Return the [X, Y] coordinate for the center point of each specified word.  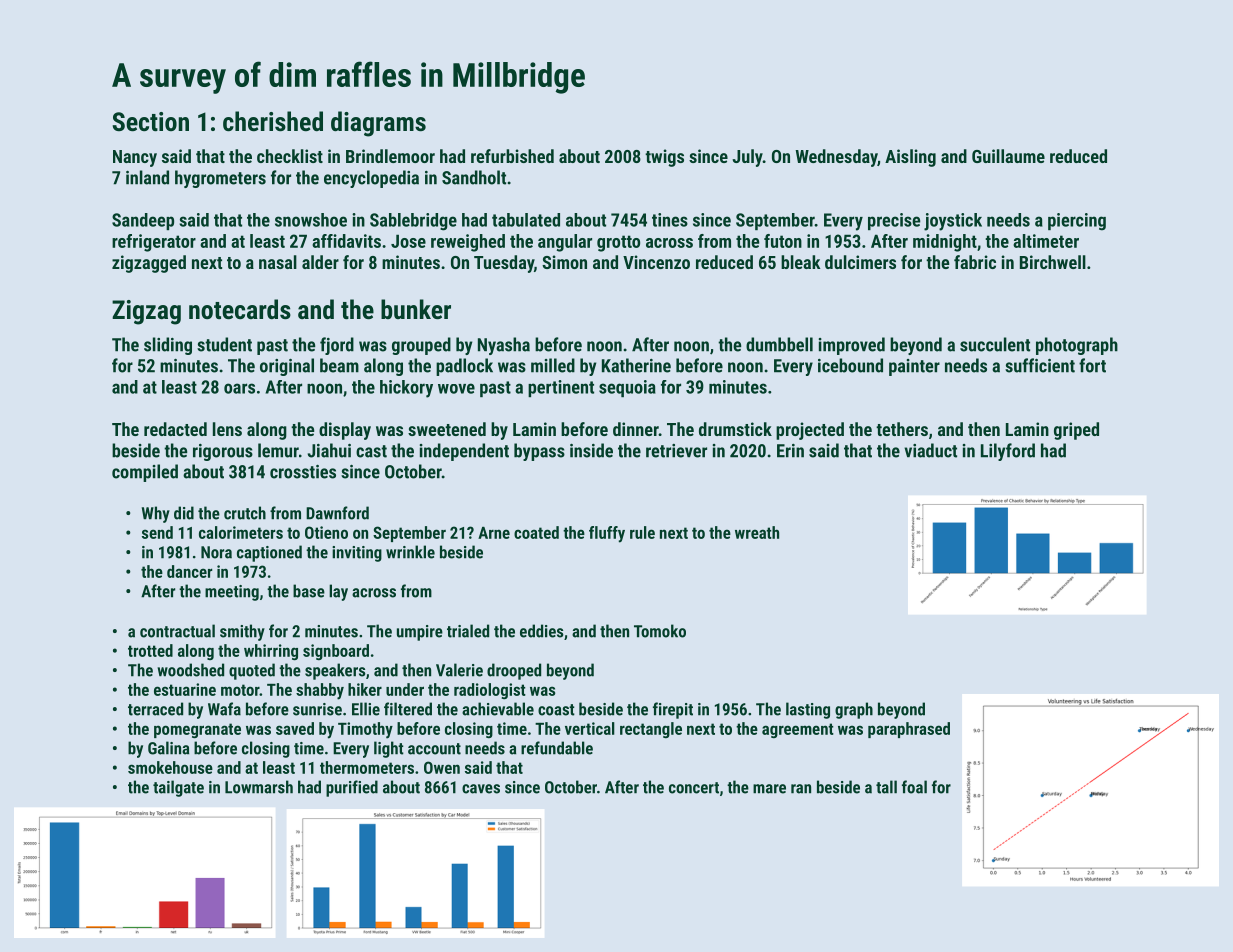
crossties [303, 472]
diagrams [378, 124]
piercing [1077, 222]
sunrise [317, 709]
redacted [175, 429]
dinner [636, 429]
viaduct [930, 450]
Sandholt [474, 177]
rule [642, 532]
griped [1076, 431]
